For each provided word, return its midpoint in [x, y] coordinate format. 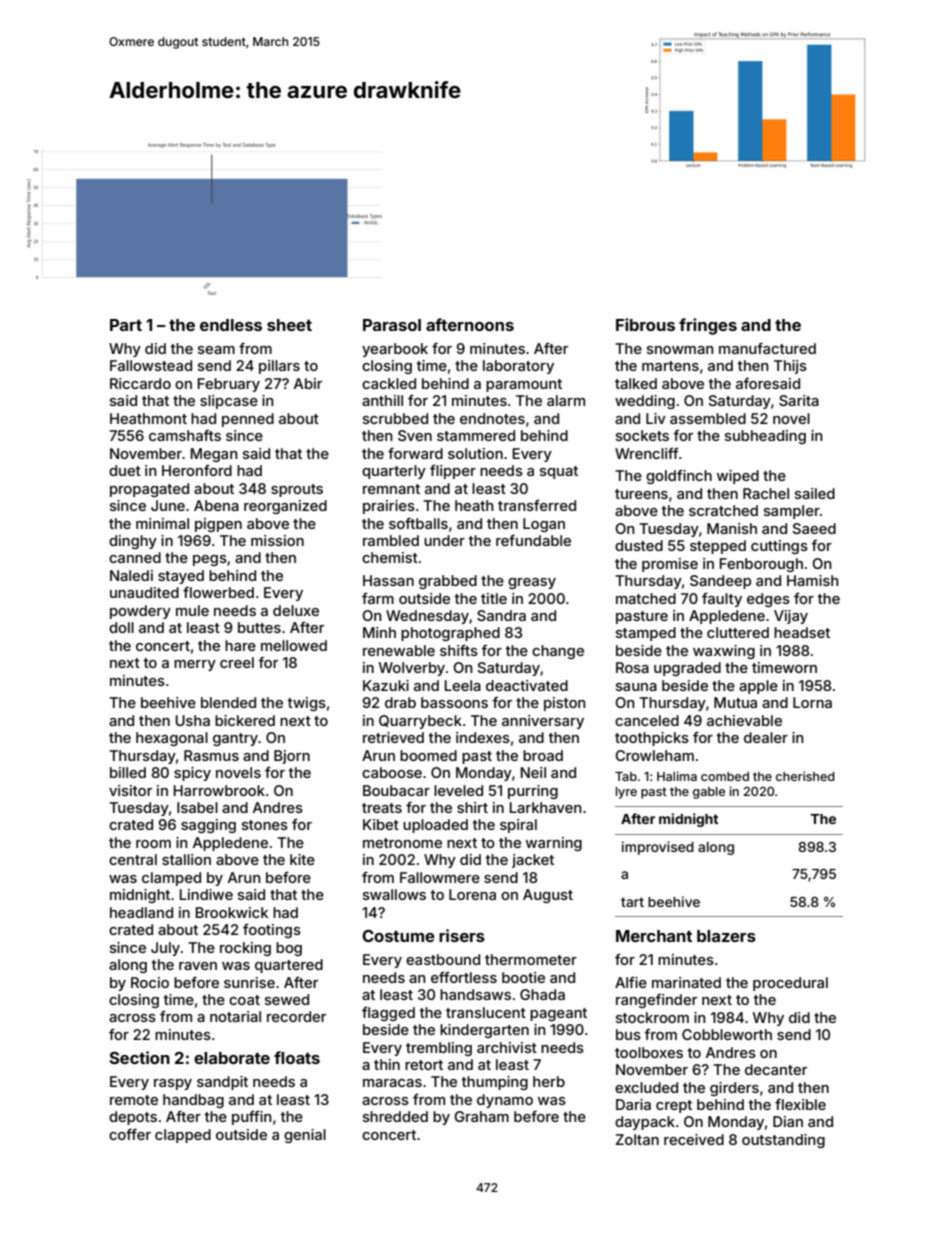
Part [126, 325]
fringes [708, 326]
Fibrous [645, 324]
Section [139, 1057]
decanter [776, 1069]
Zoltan [637, 1139]
